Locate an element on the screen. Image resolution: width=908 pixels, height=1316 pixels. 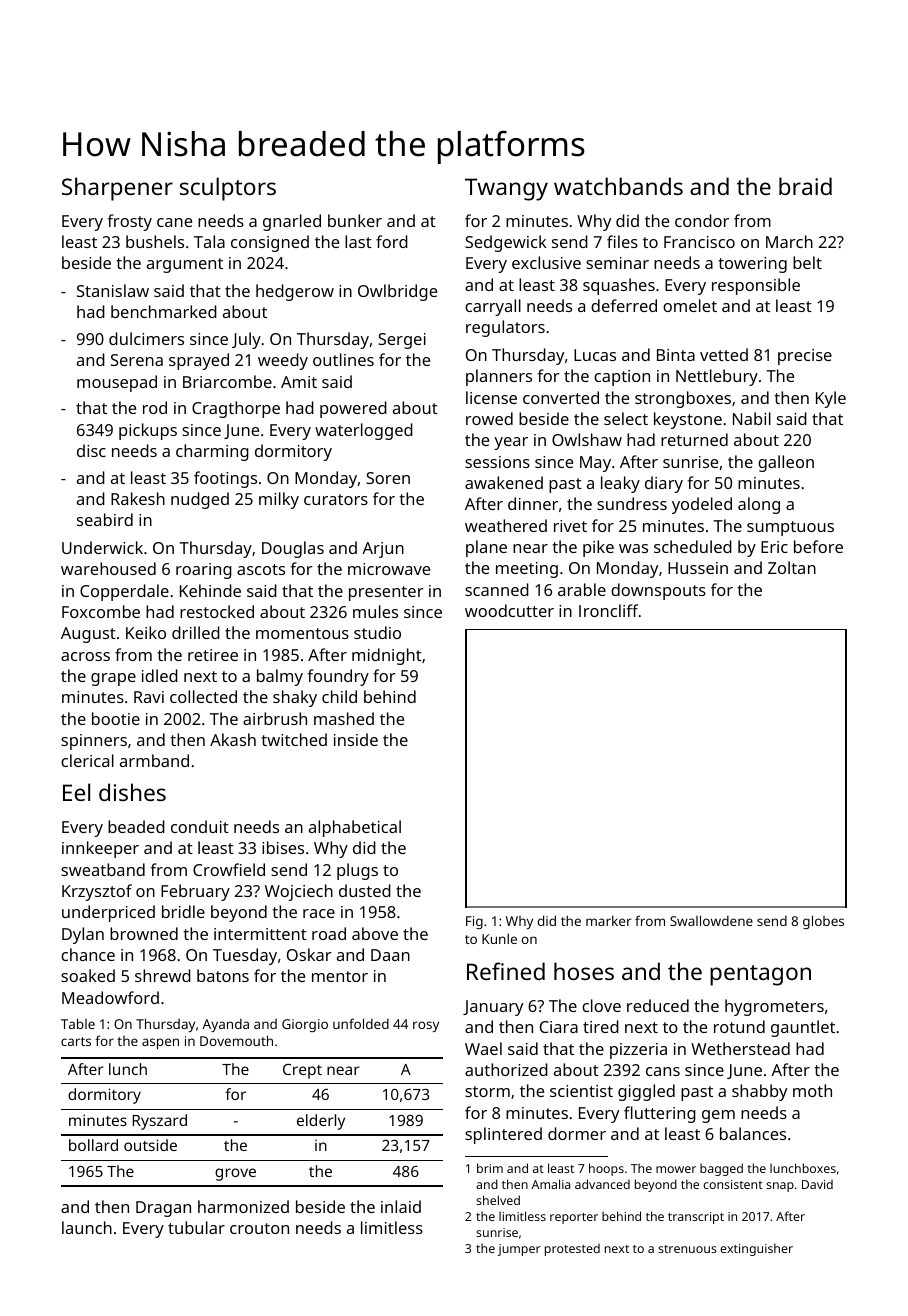
Kunle is located at coordinates (499, 938).
